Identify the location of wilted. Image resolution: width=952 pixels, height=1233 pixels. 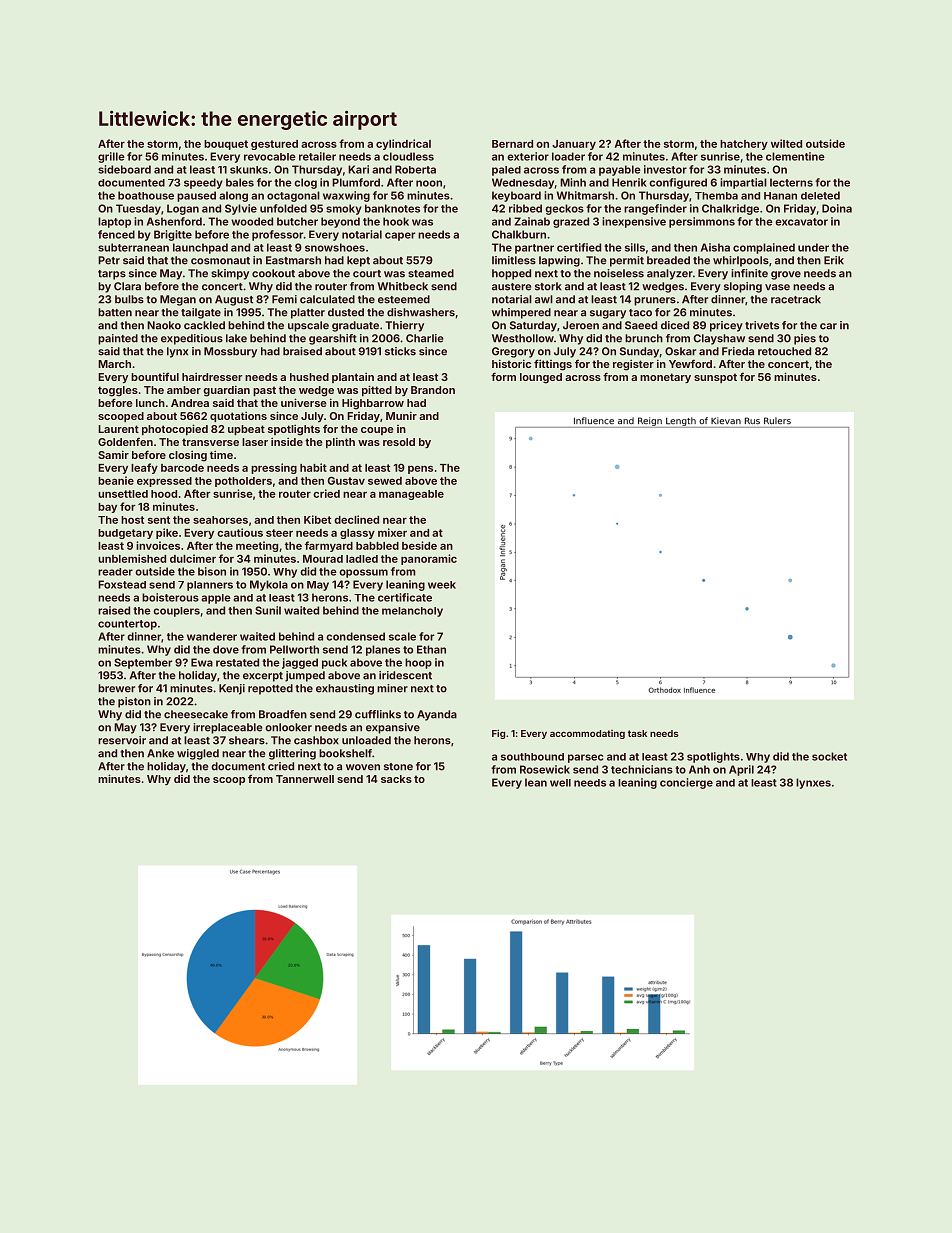
(786, 143).
